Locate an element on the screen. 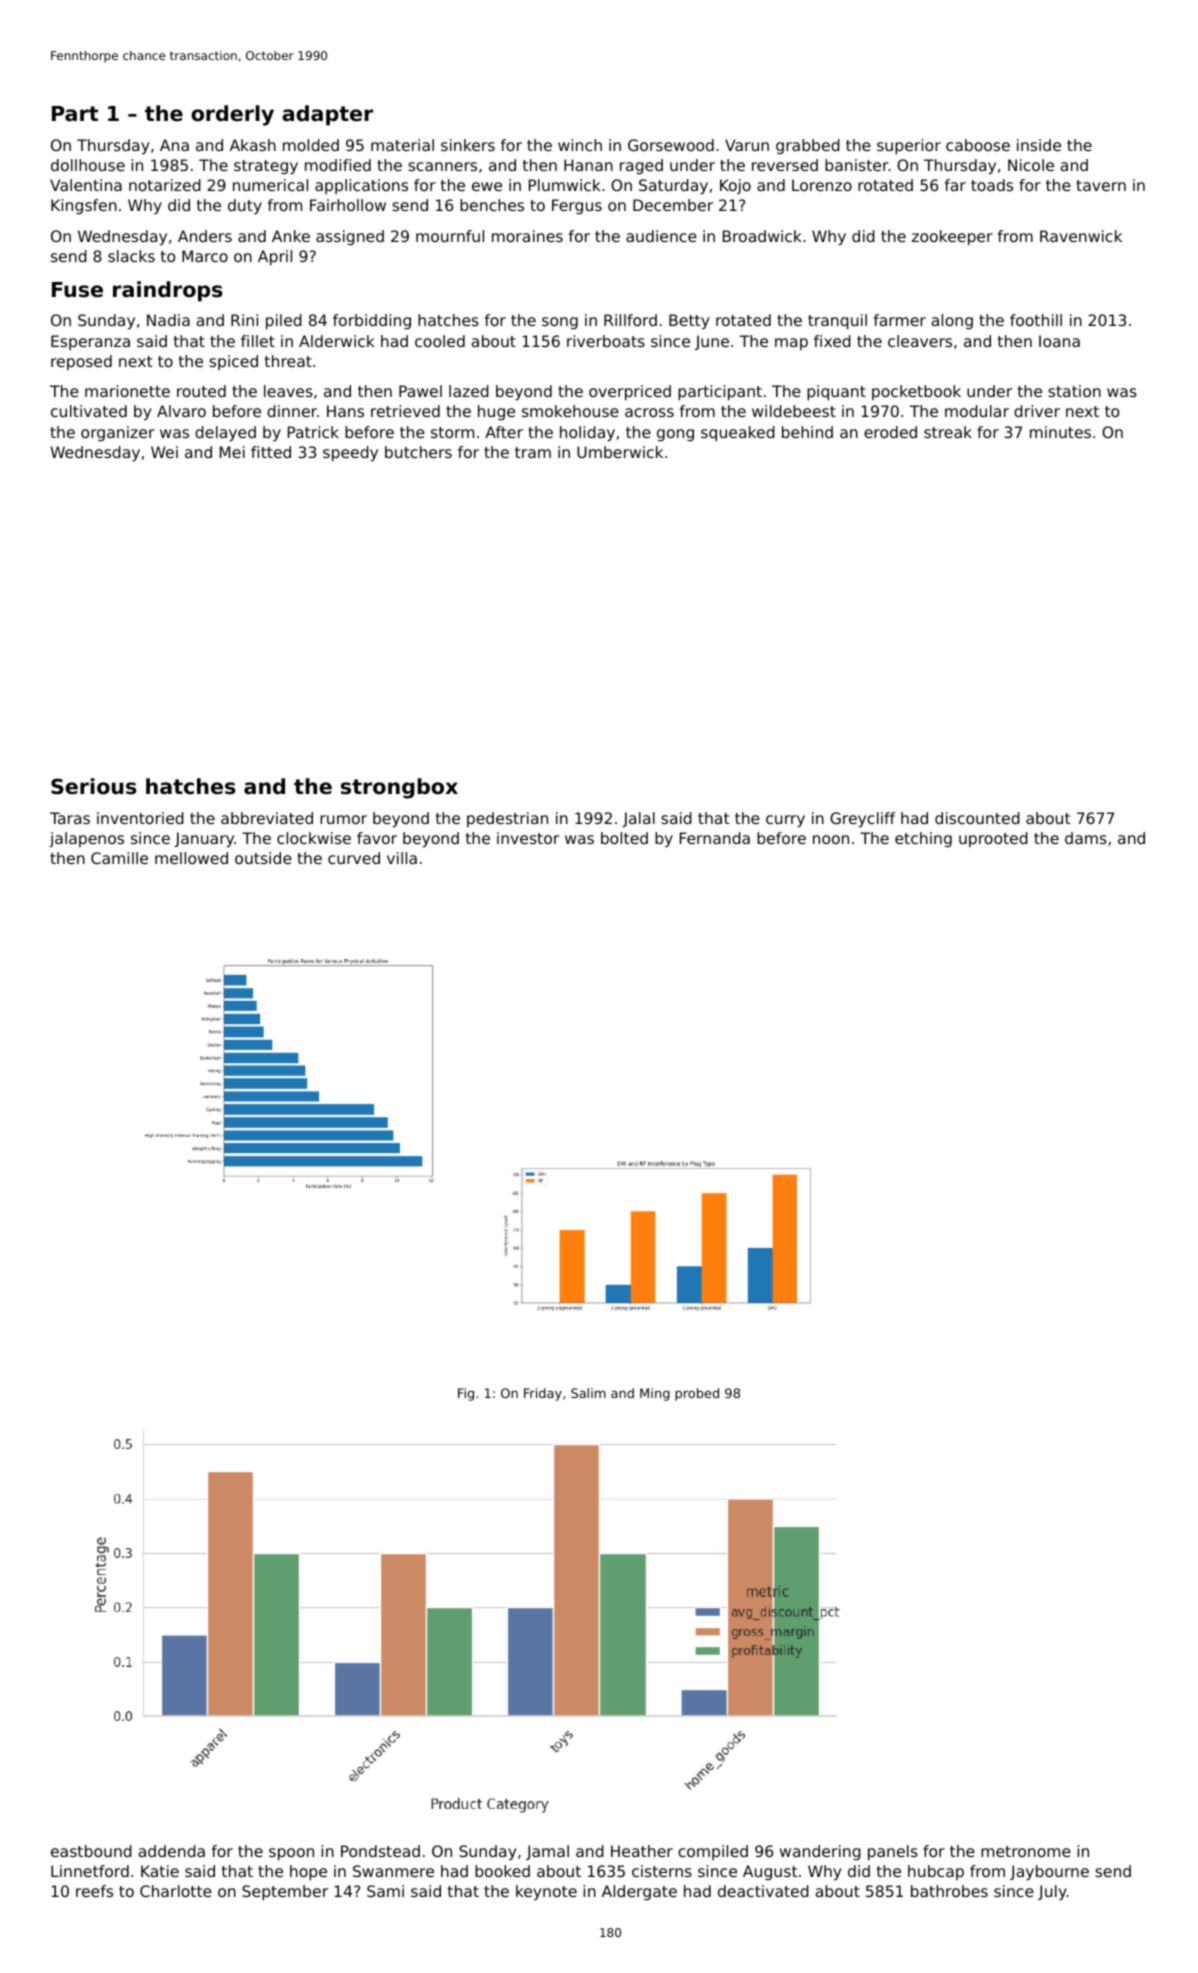  duty is located at coordinates (245, 206).
